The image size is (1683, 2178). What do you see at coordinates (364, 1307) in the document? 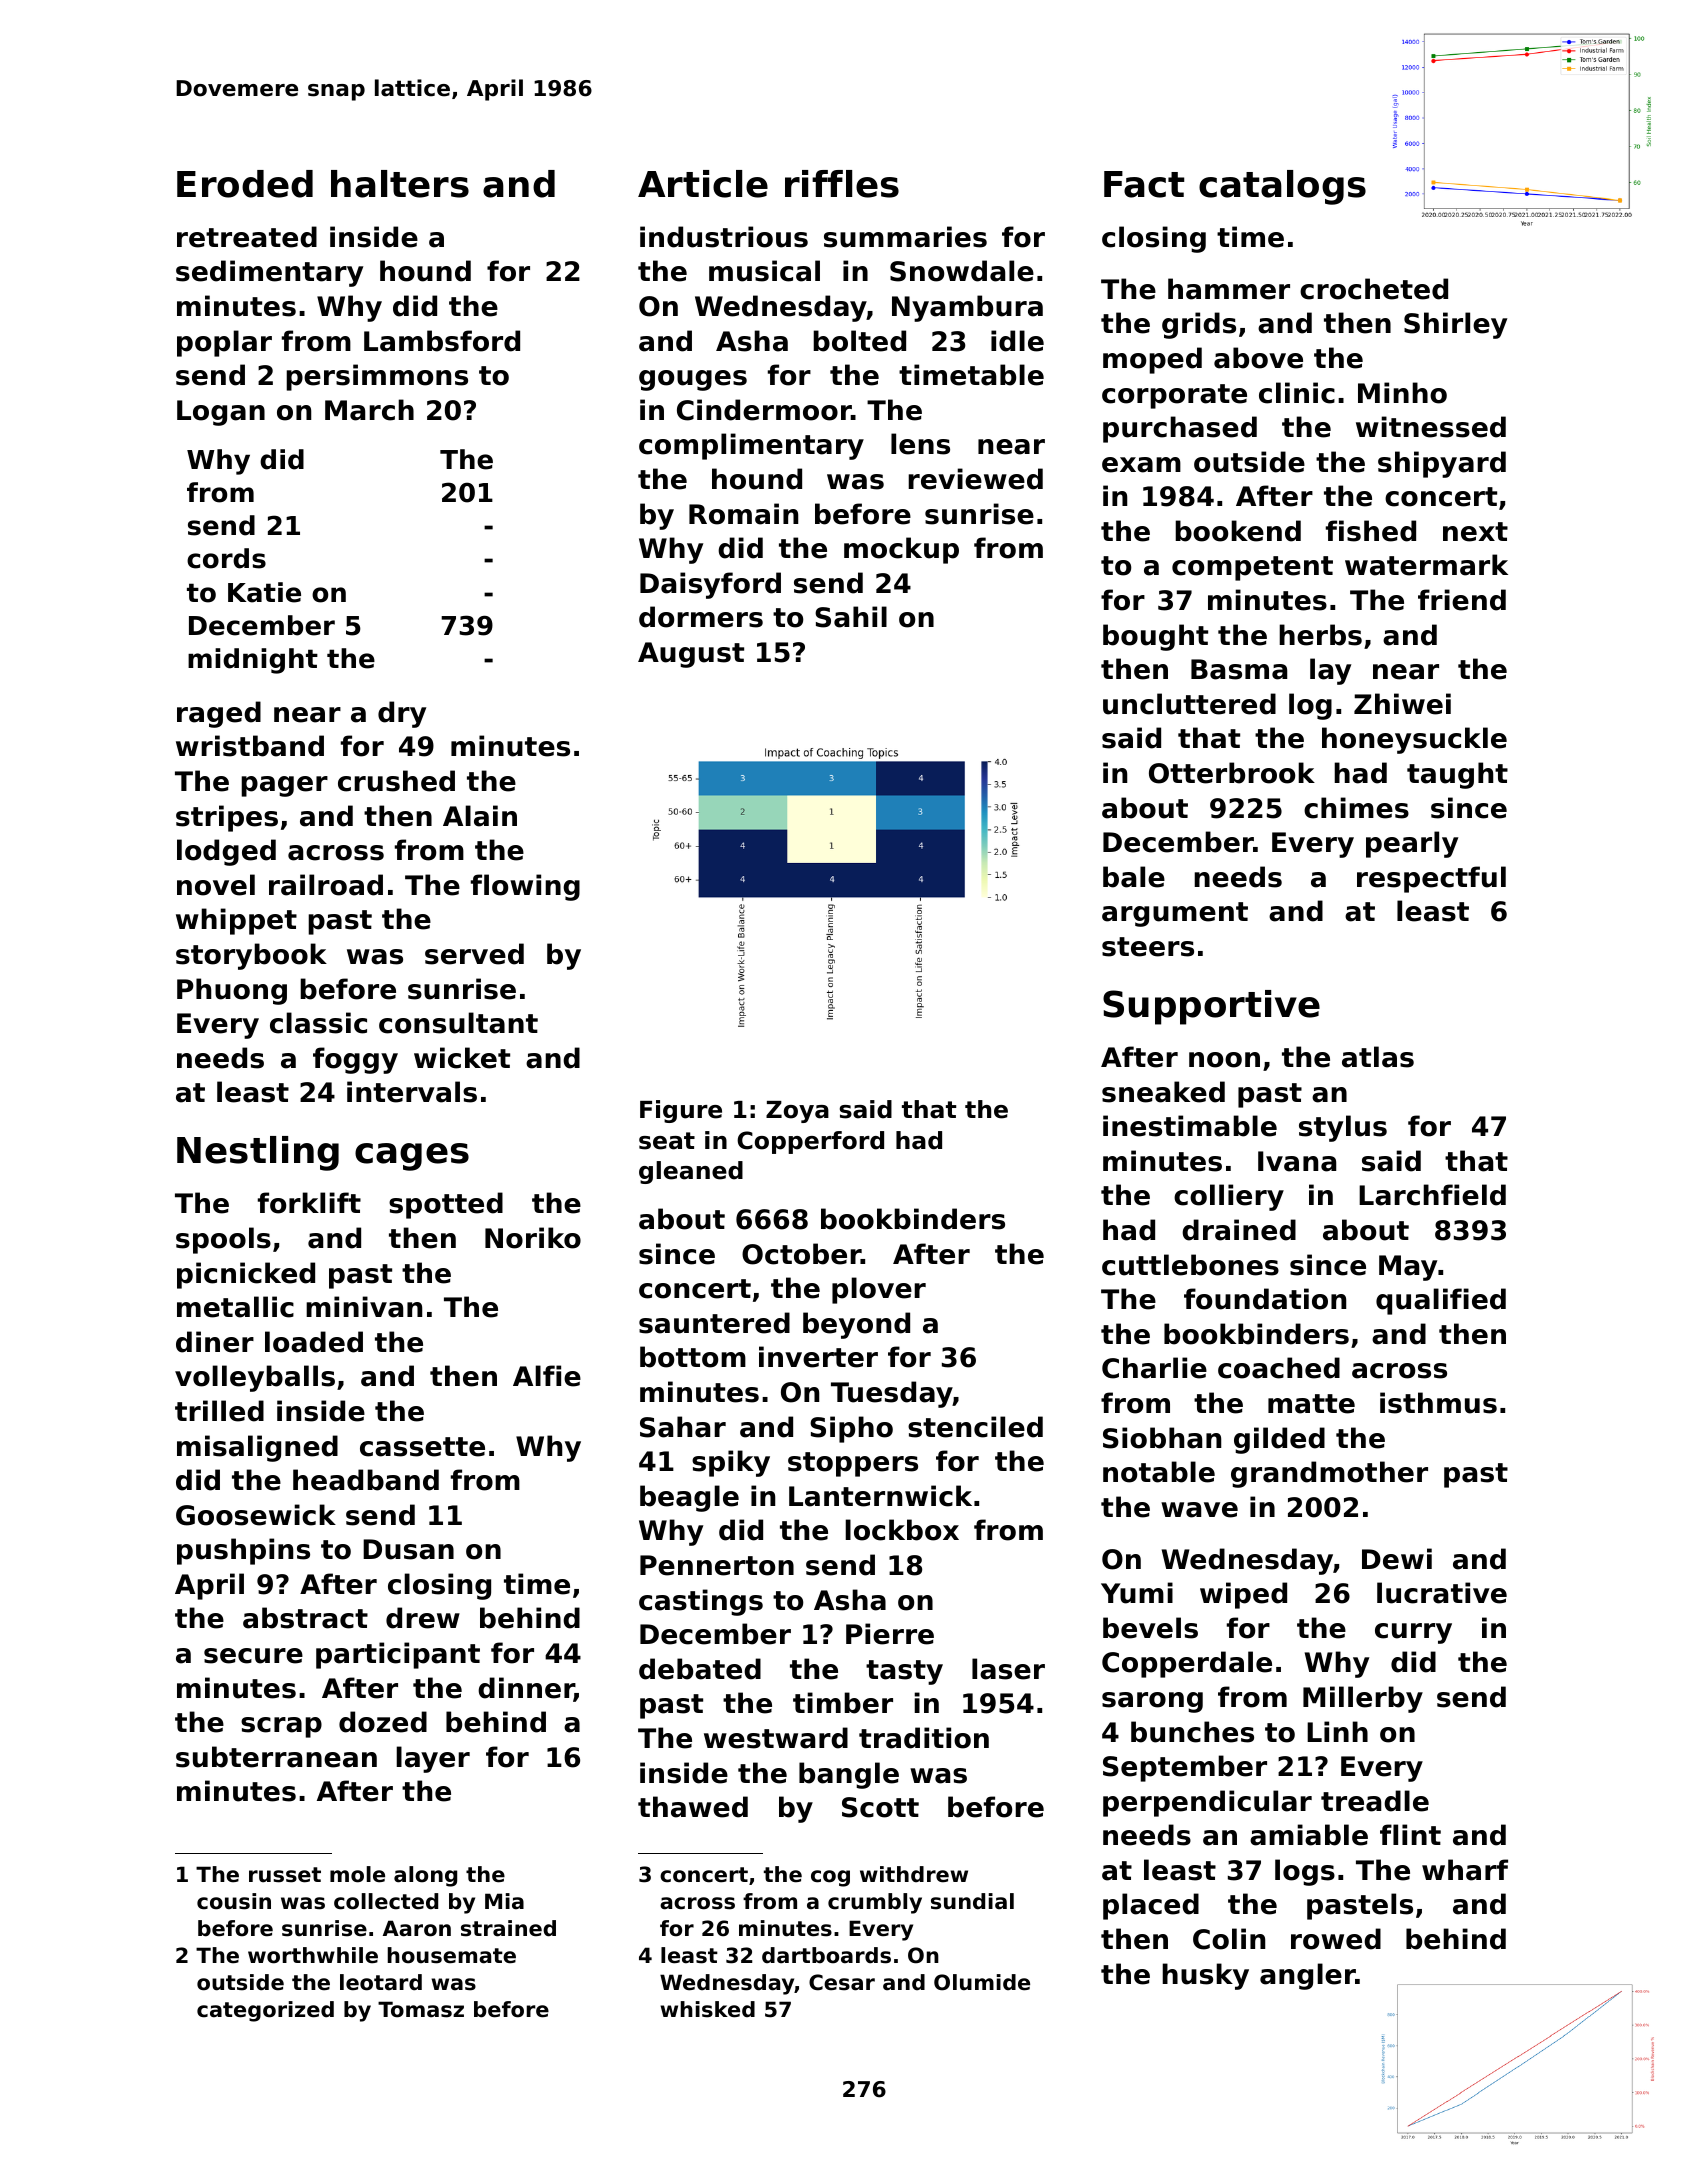
I see `minivan` at bounding box center [364, 1307].
